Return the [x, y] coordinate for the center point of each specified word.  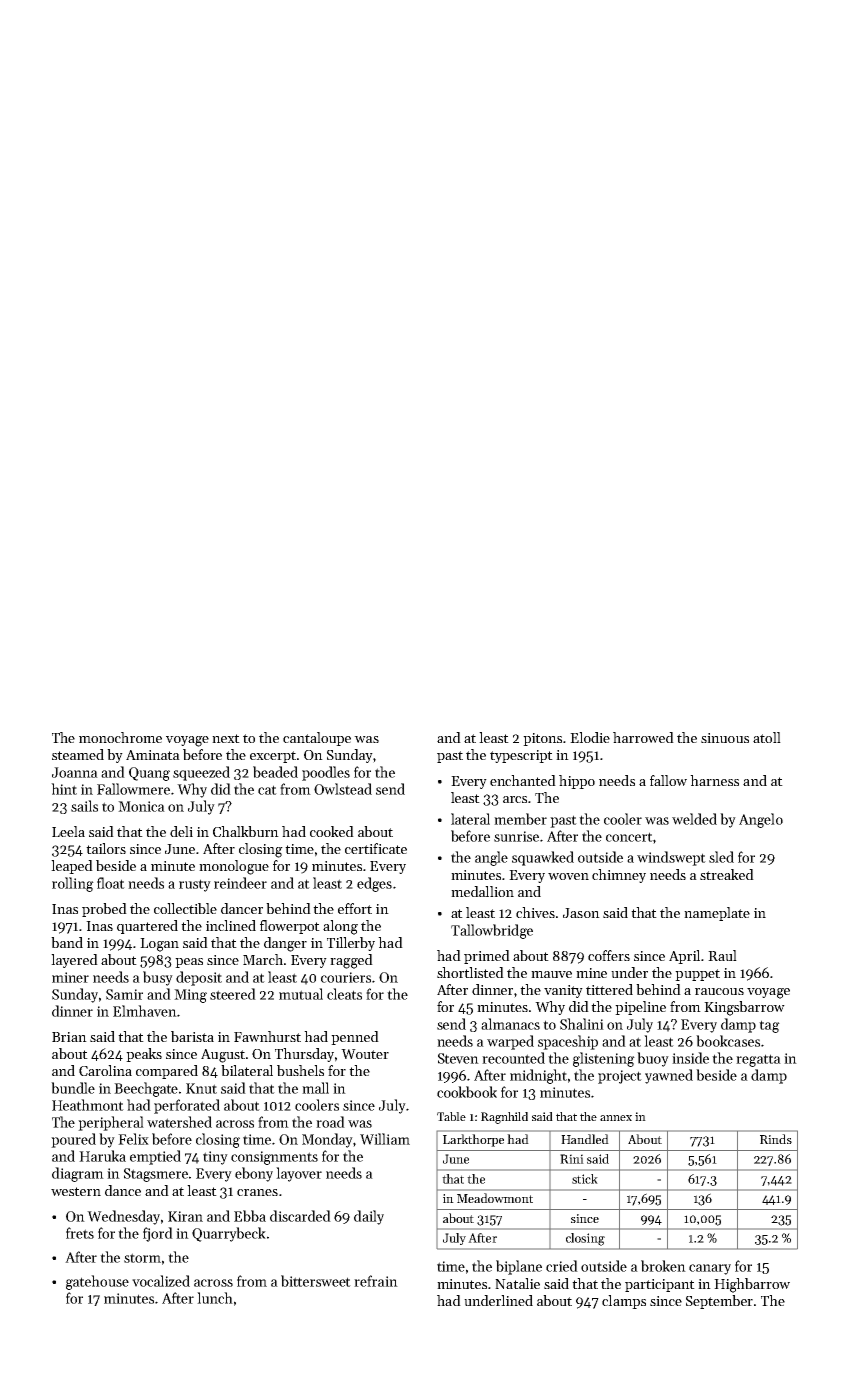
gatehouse [97, 1282]
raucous [719, 991]
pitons [542, 739]
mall [315, 1088]
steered [233, 994]
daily [369, 1217]
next [226, 738]
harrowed [643, 737]
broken [663, 1266]
